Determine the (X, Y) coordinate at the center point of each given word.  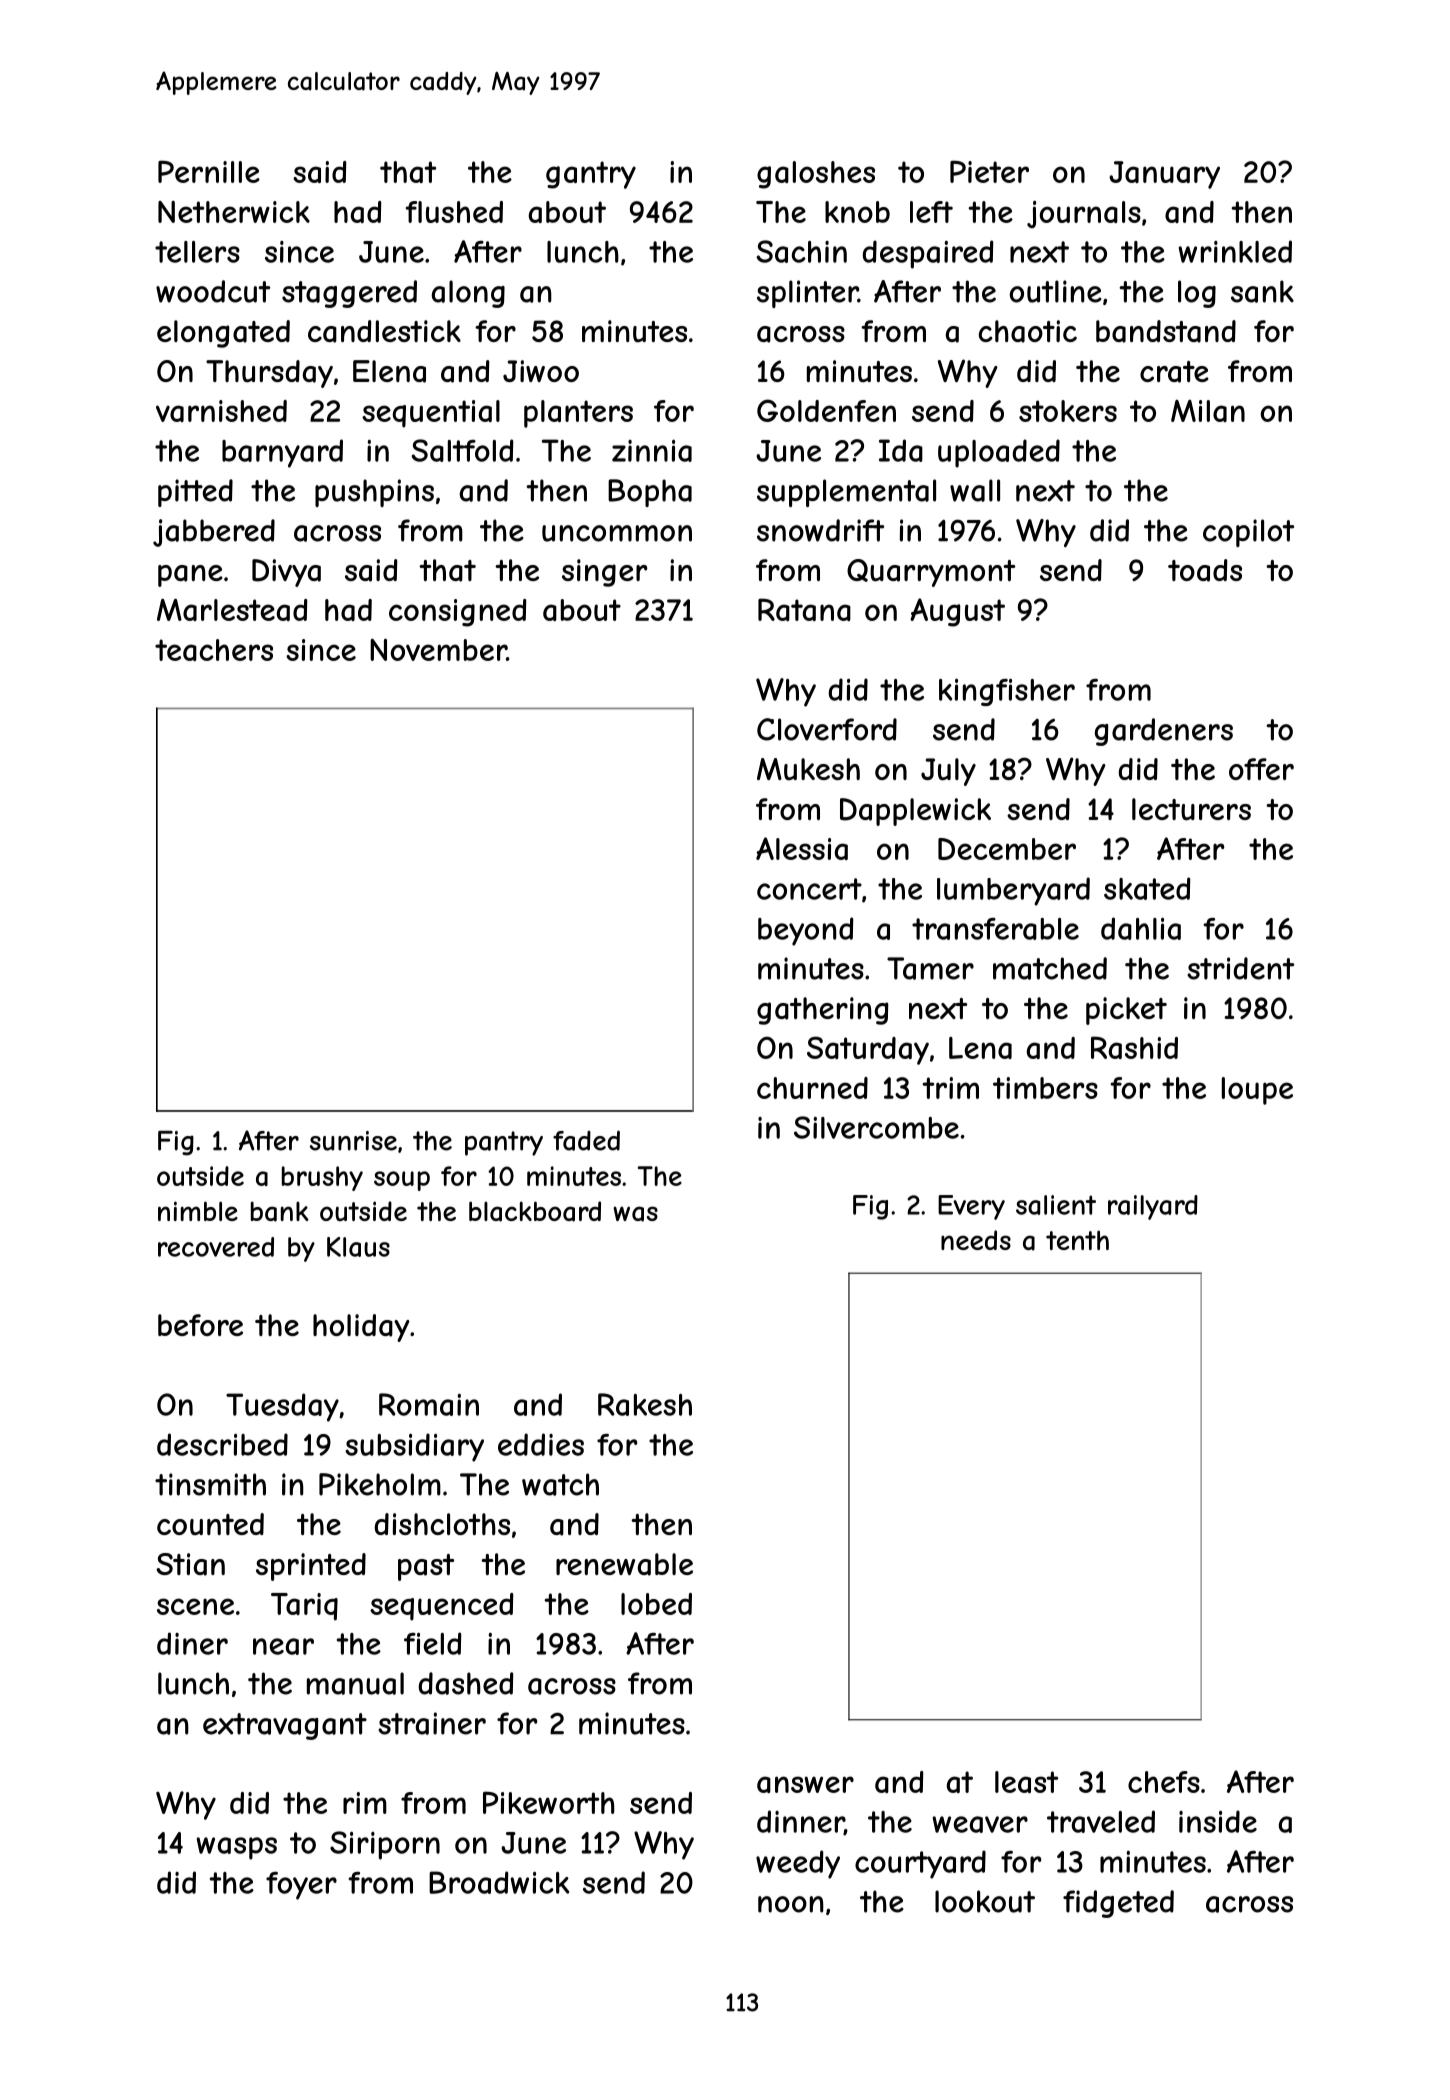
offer (1261, 769)
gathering (823, 1011)
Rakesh (645, 1404)
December (1007, 849)
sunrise (353, 1141)
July (948, 772)
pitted (195, 493)
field (433, 1643)
